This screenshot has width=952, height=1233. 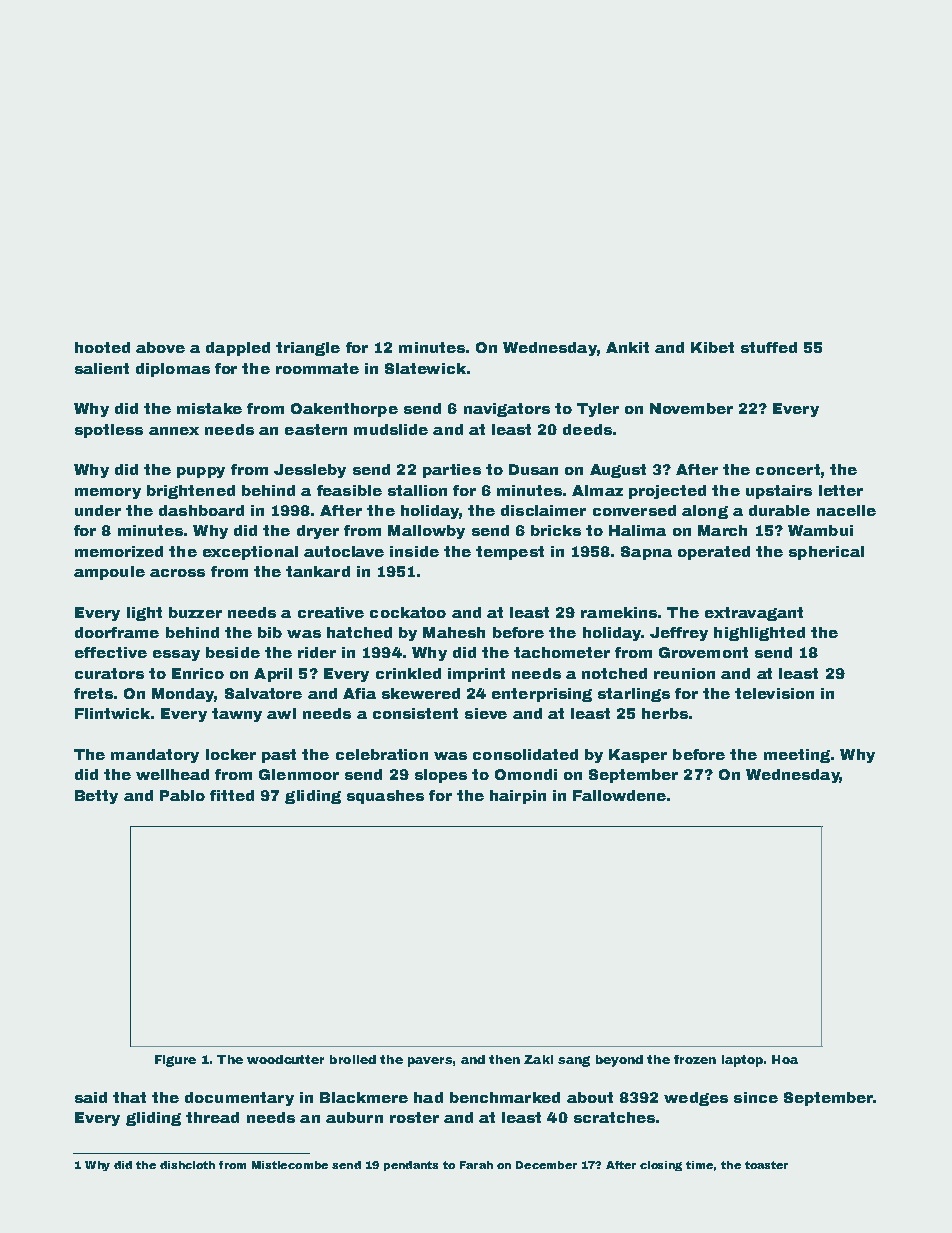 What do you see at coordinates (299, 774) in the screenshot?
I see `Glenmoor` at bounding box center [299, 774].
